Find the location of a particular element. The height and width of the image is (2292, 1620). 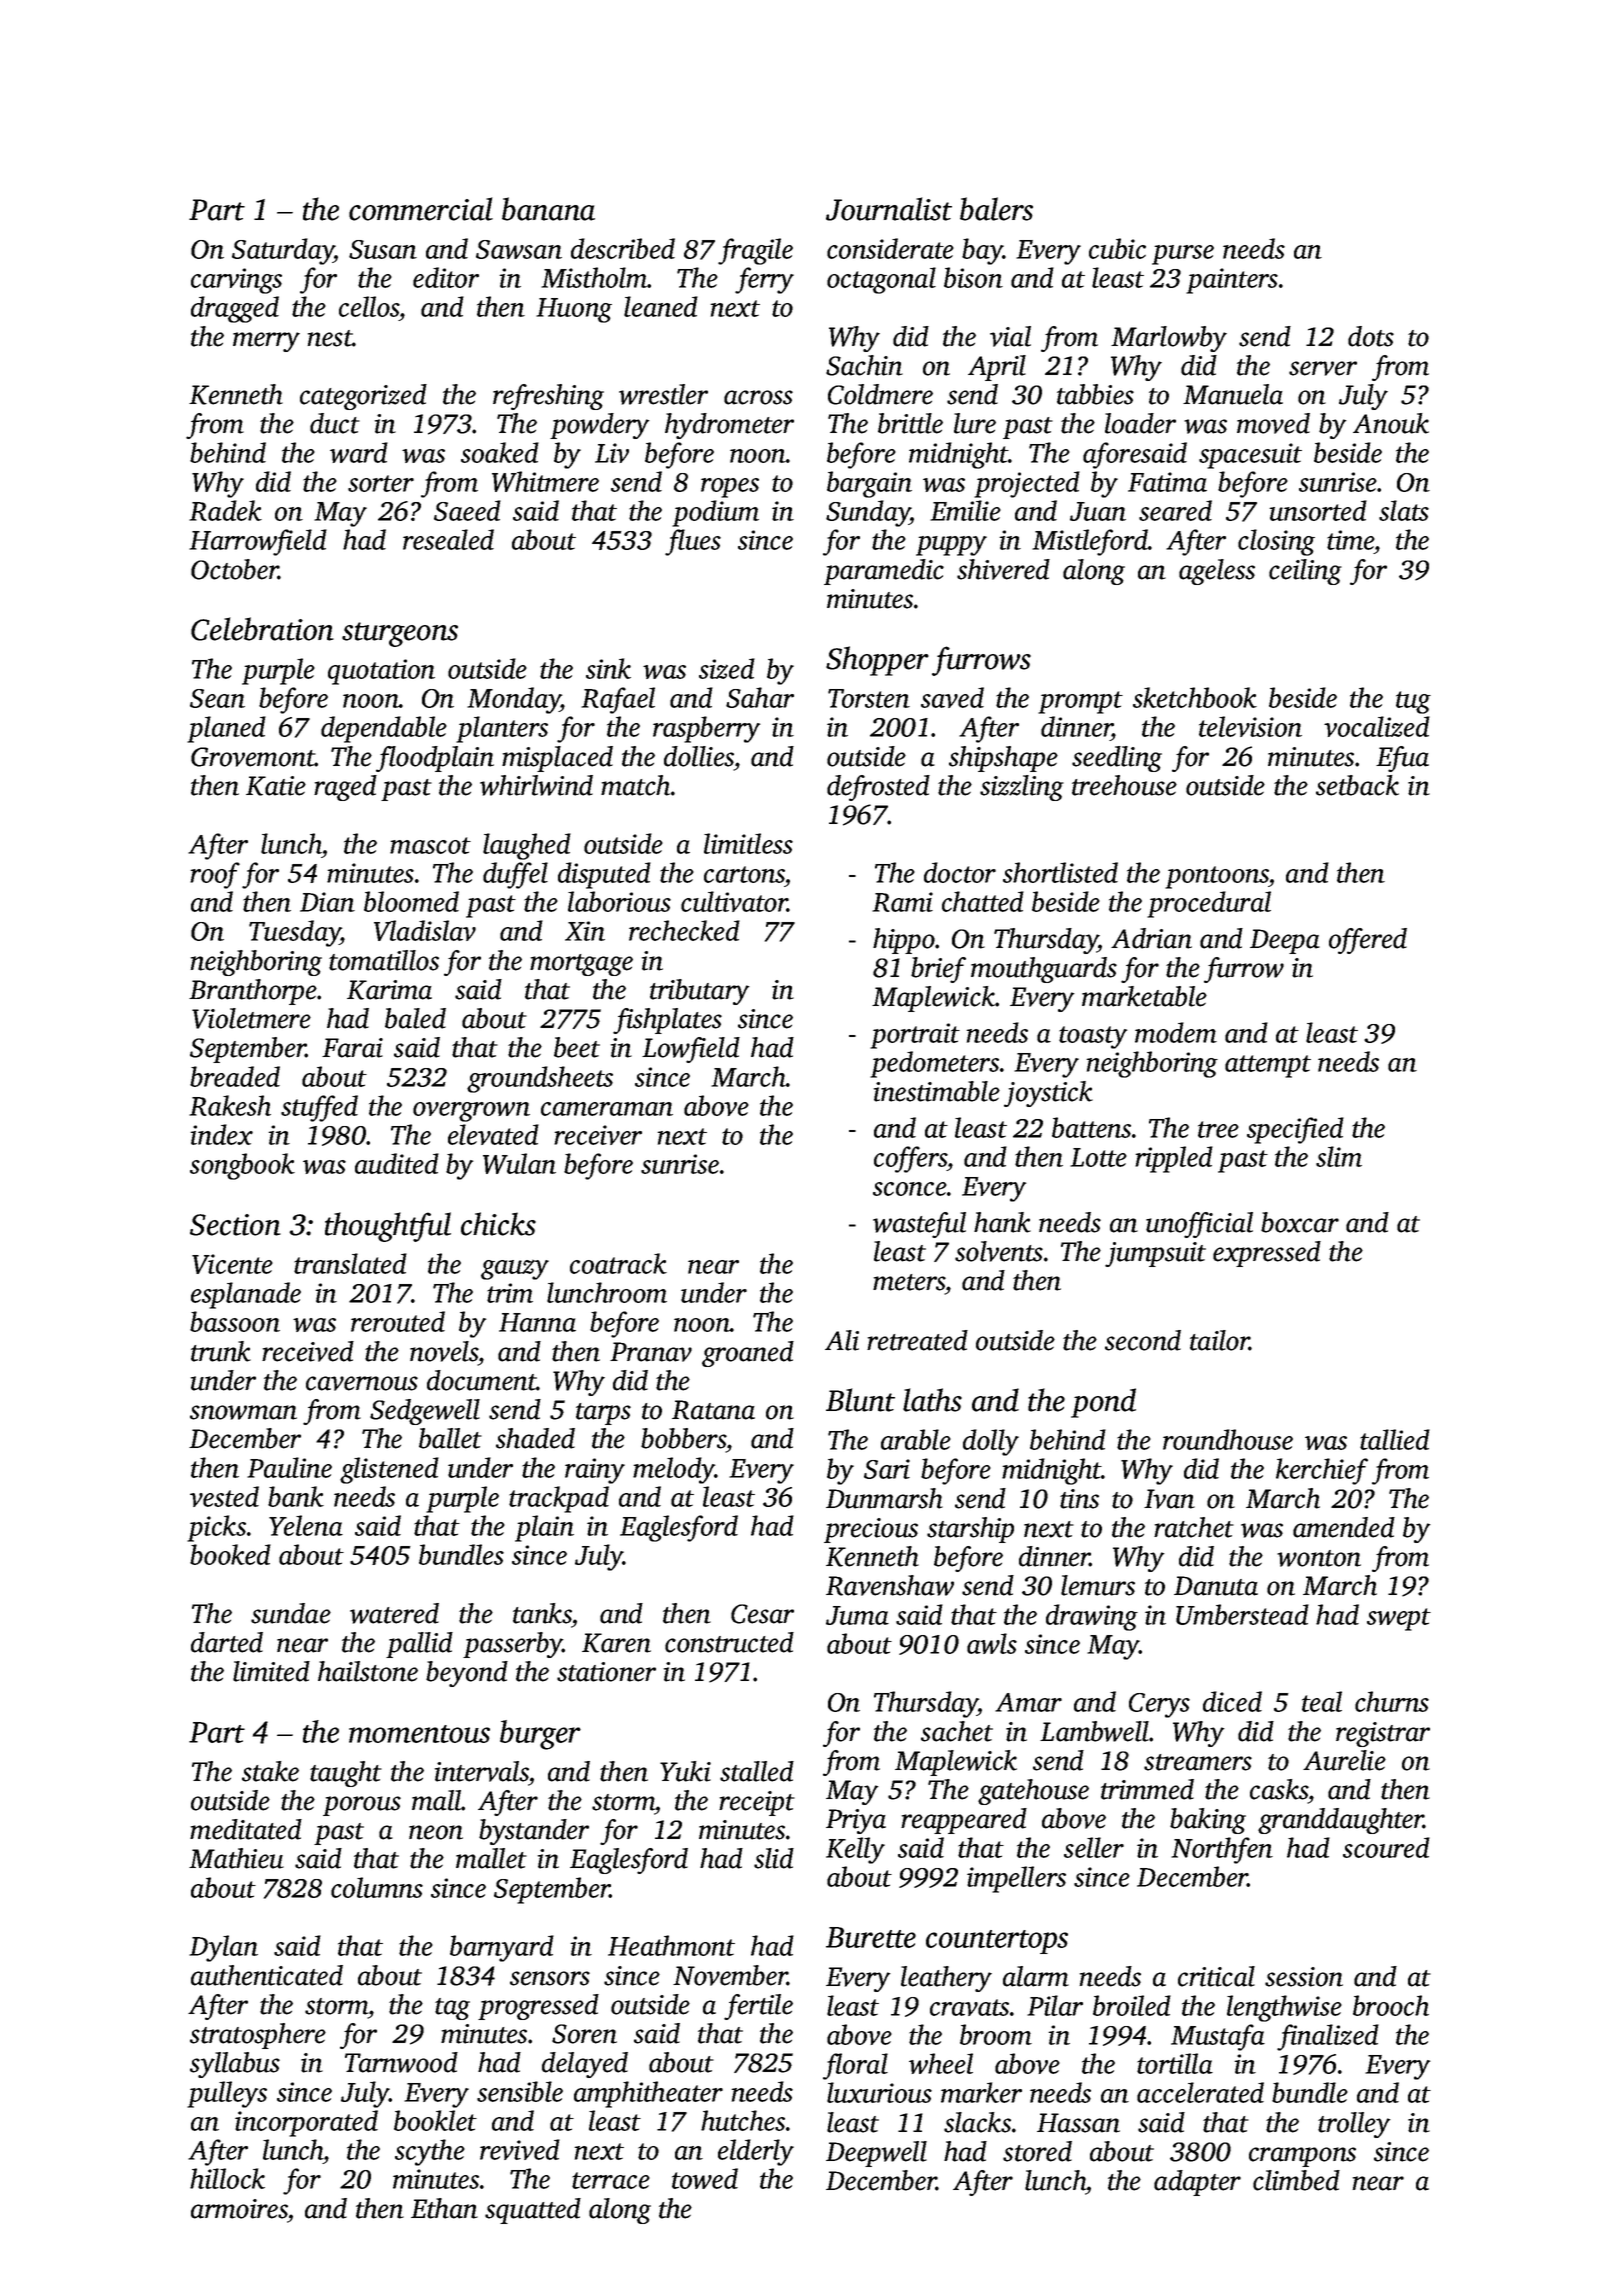

armoires is located at coordinates (239, 2209).
